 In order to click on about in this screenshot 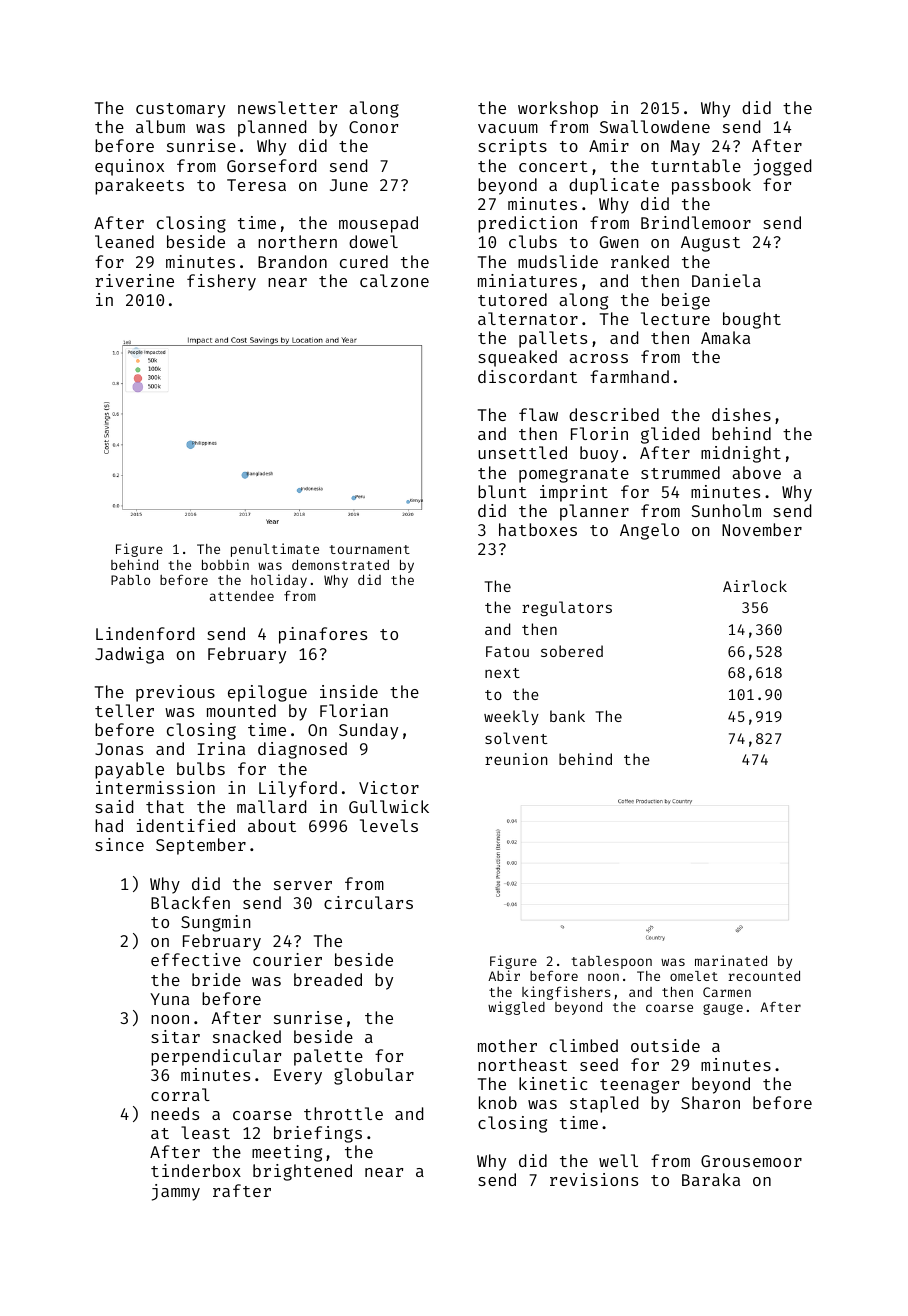, I will do `click(272, 825)`.
